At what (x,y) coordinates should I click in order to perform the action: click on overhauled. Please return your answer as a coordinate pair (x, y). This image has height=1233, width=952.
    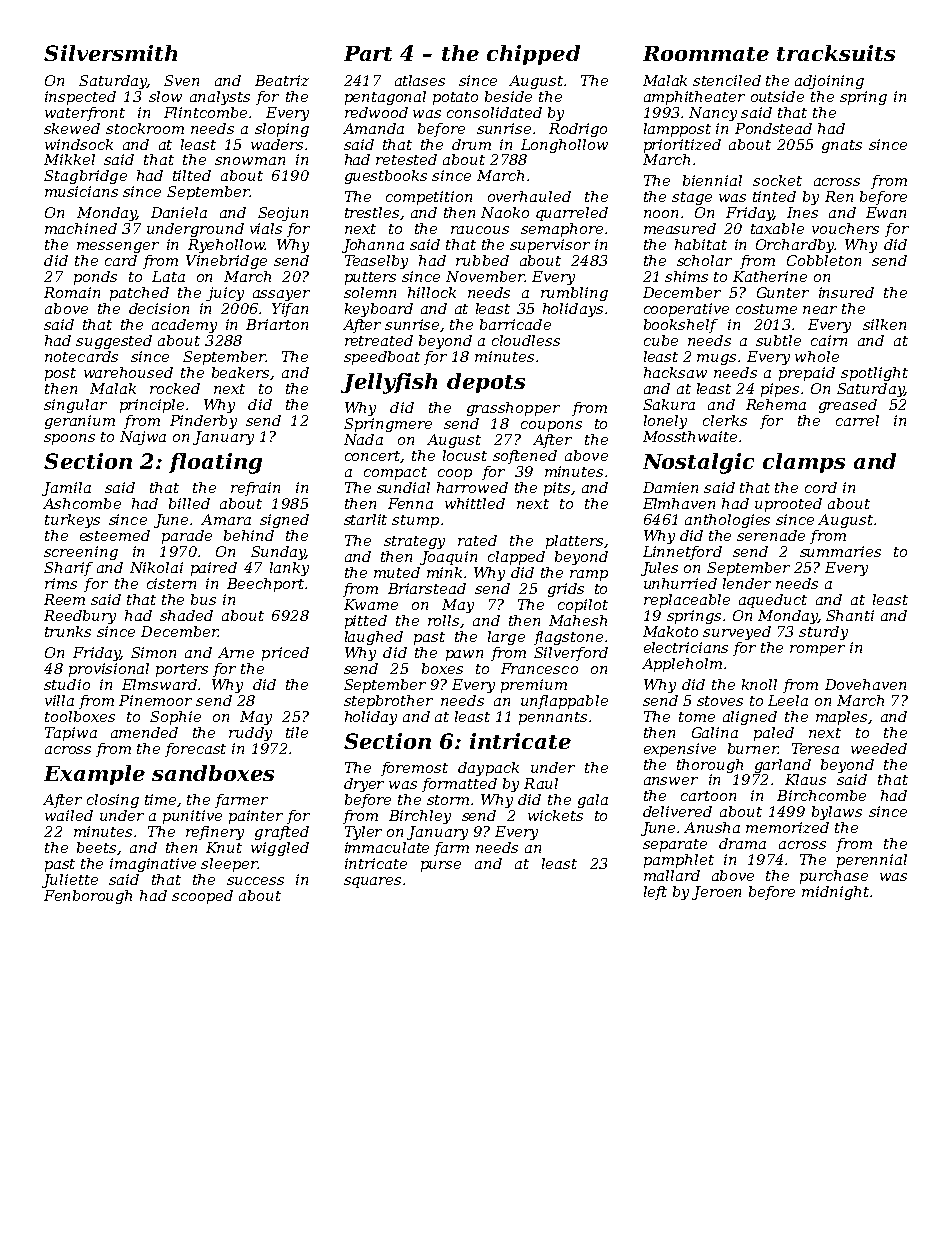
    Looking at the image, I should click on (529, 196).
